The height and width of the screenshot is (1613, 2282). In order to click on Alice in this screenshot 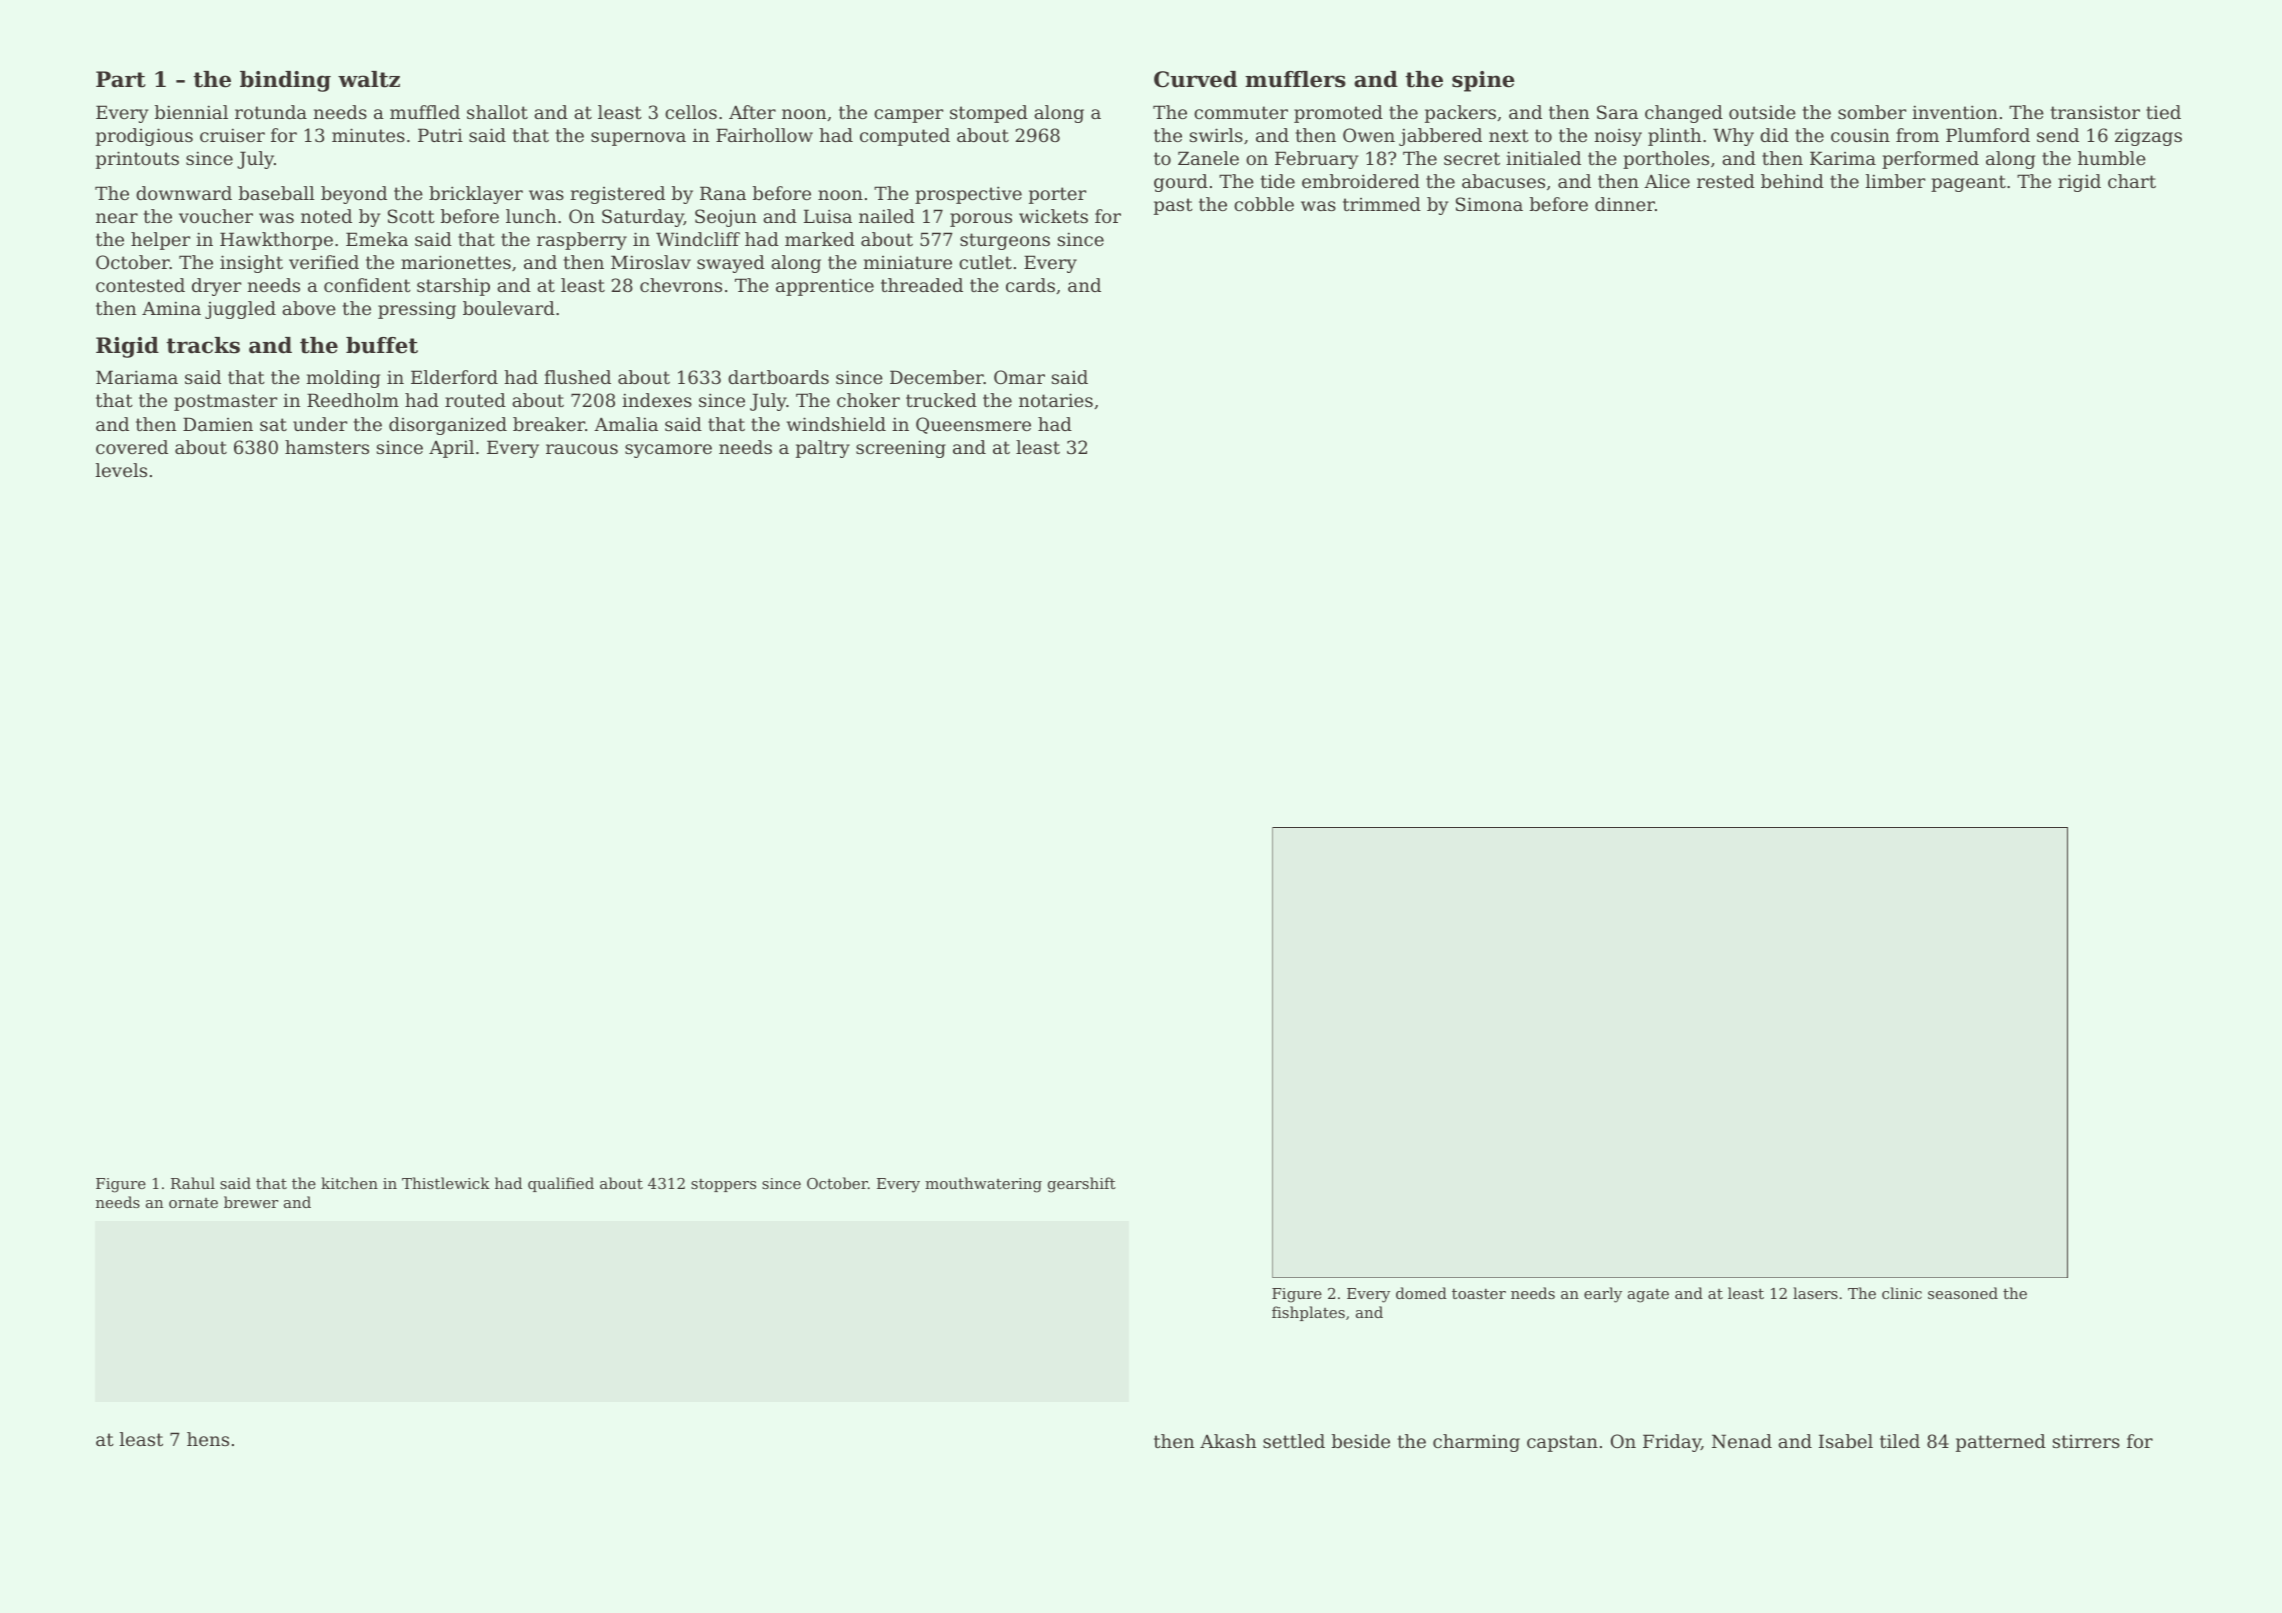, I will do `click(1667, 181)`.
